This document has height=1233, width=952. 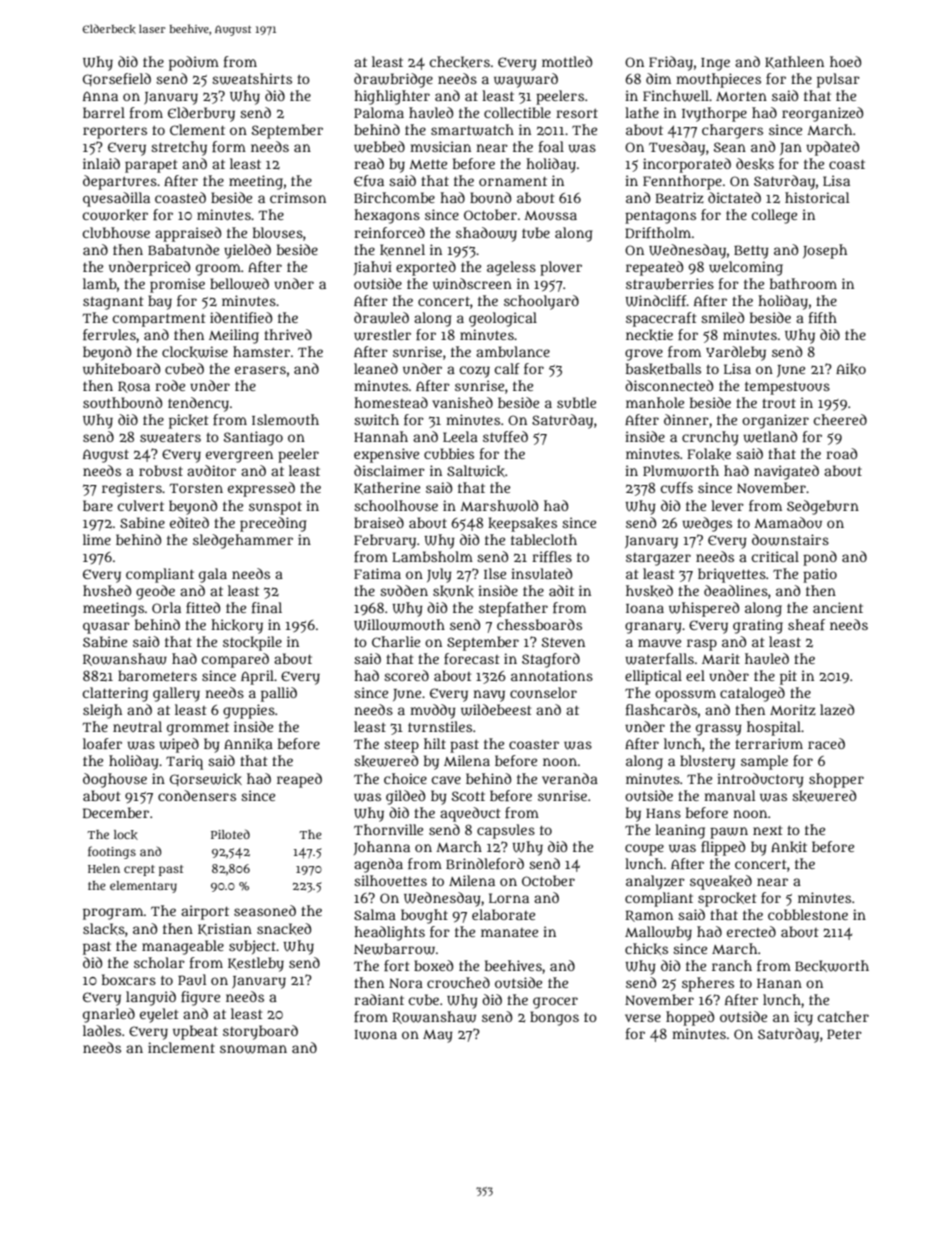 I want to click on Kathleen, so click(x=794, y=62).
